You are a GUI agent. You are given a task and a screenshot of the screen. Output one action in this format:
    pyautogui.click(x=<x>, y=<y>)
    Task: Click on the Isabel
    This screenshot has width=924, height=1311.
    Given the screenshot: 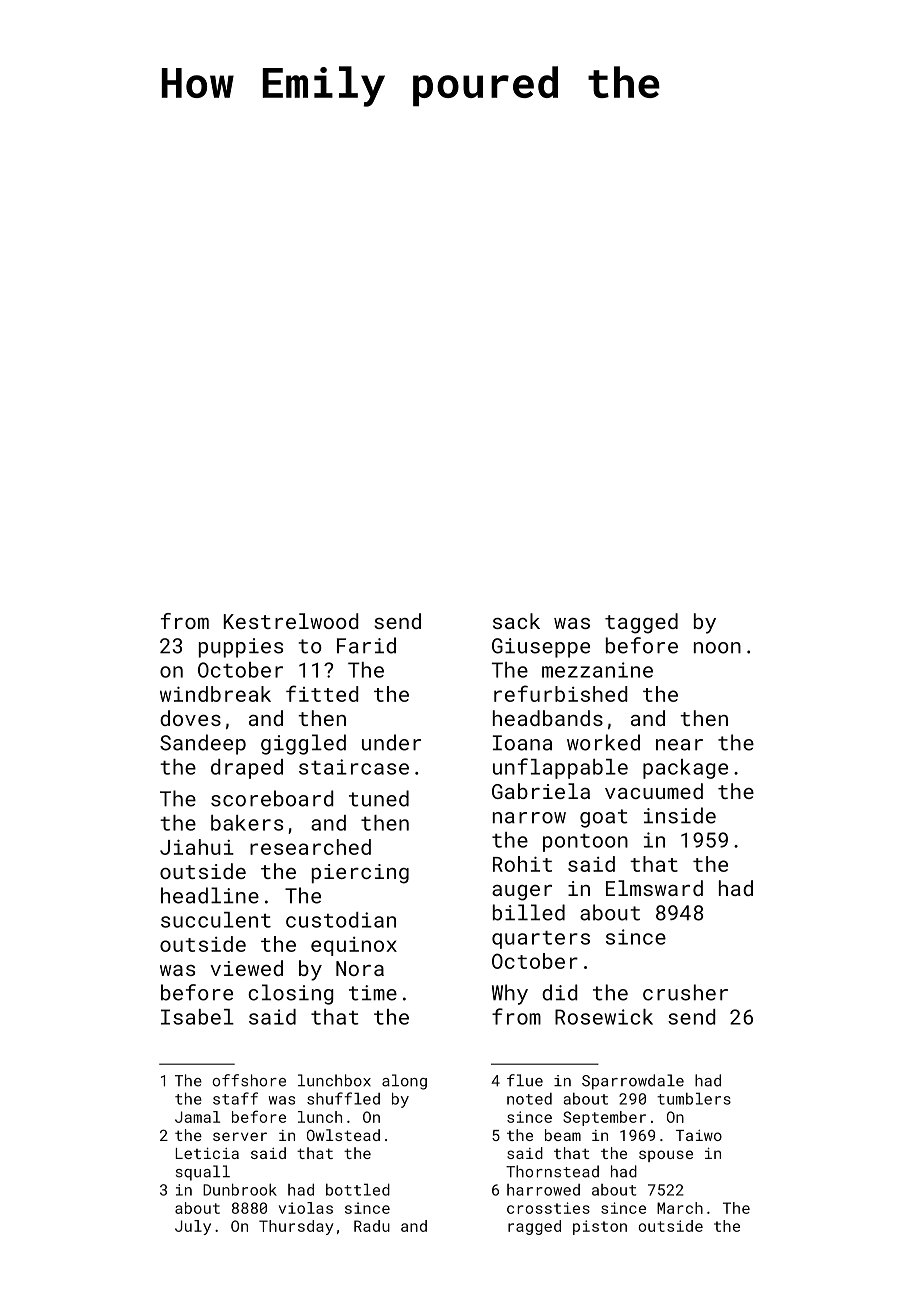 What is the action you would take?
    pyautogui.click(x=197, y=1017)
